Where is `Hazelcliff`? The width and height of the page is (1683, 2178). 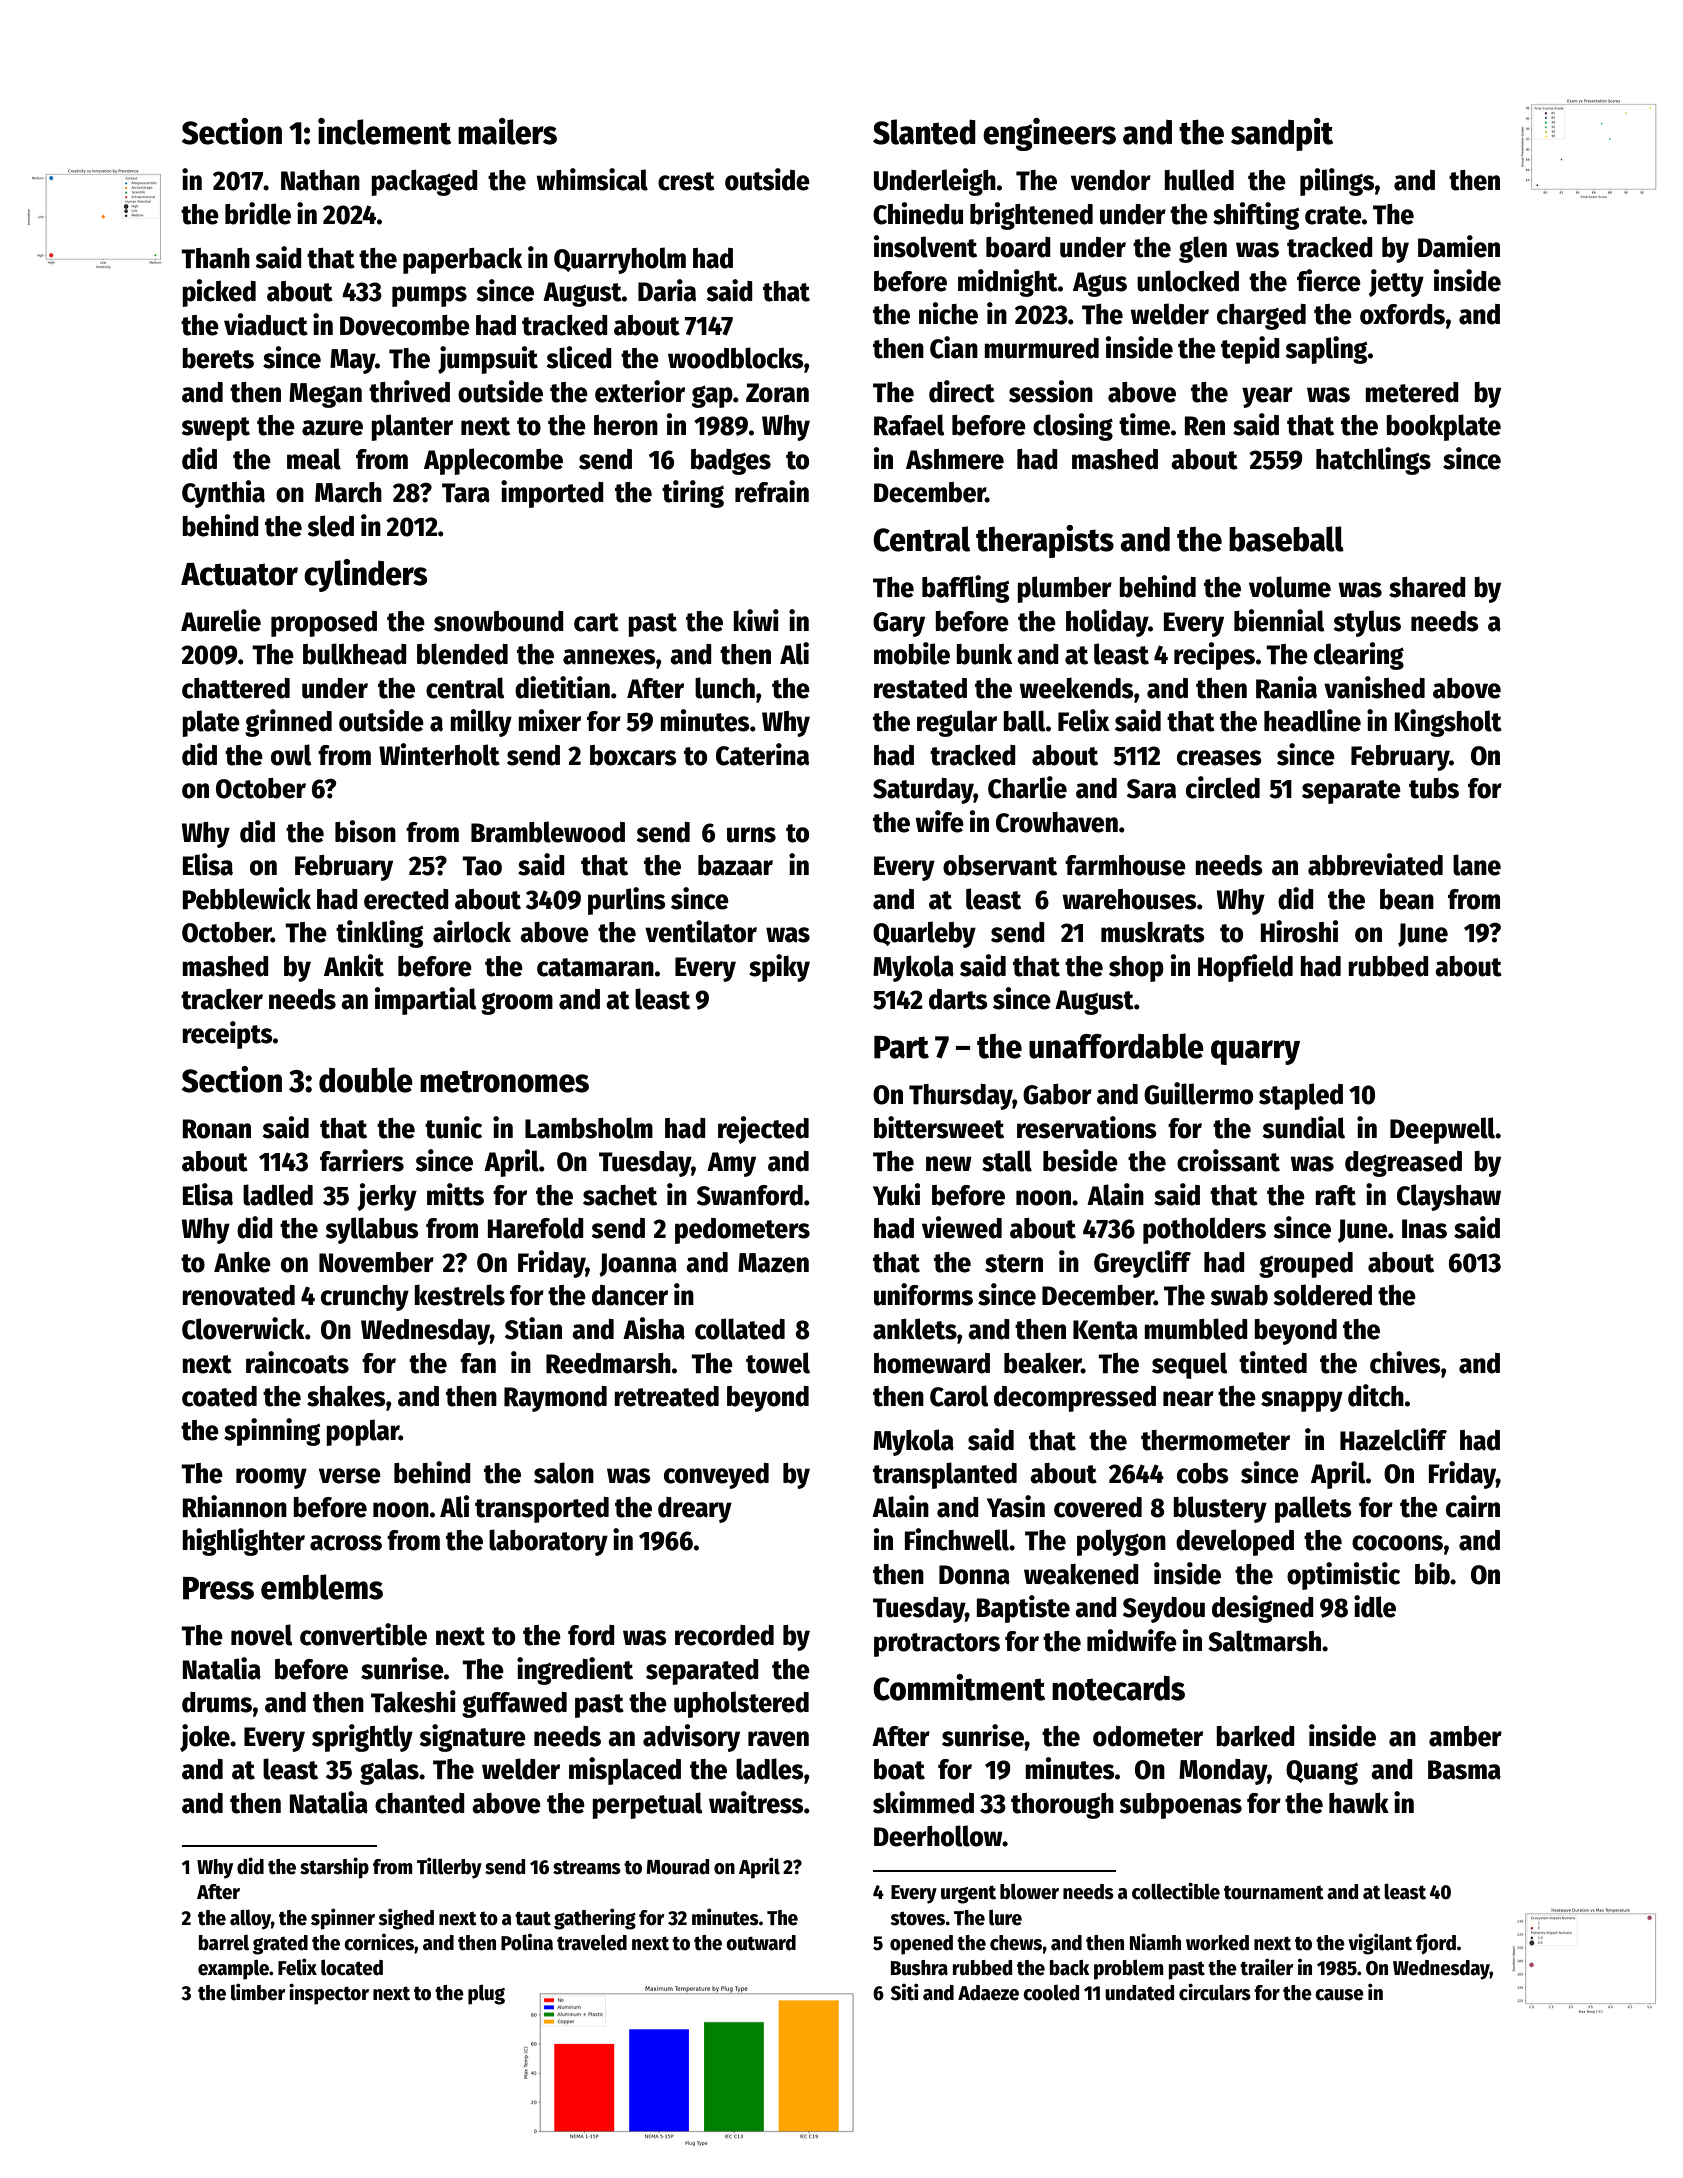
Hazelcliff is located at coordinates (1393, 1439).
